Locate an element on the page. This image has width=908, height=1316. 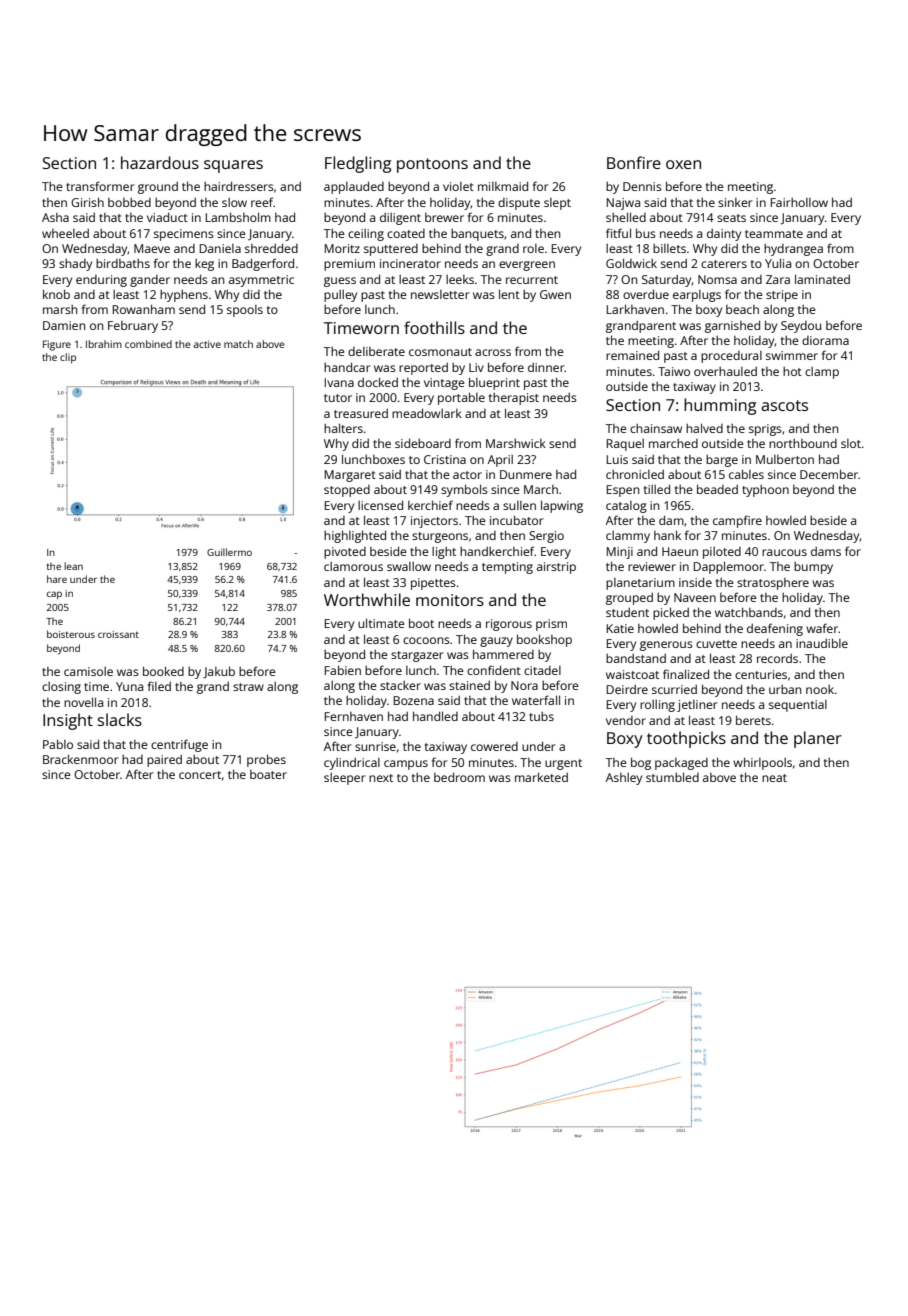
Luis is located at coordinates (617, 459).
